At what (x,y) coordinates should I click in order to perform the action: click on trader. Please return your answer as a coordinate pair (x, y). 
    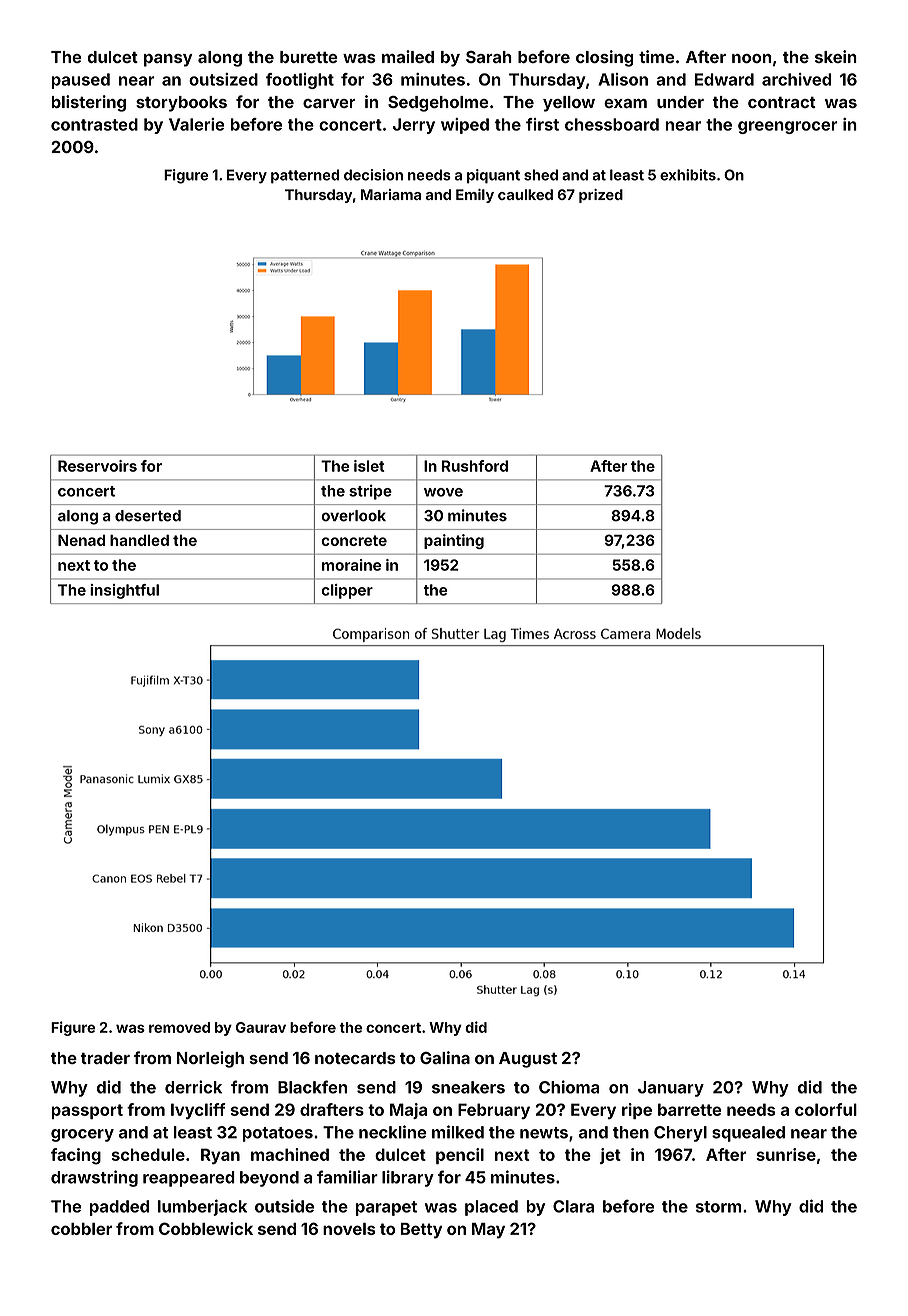
    Looking at the image, I should click on (105, 1058).
